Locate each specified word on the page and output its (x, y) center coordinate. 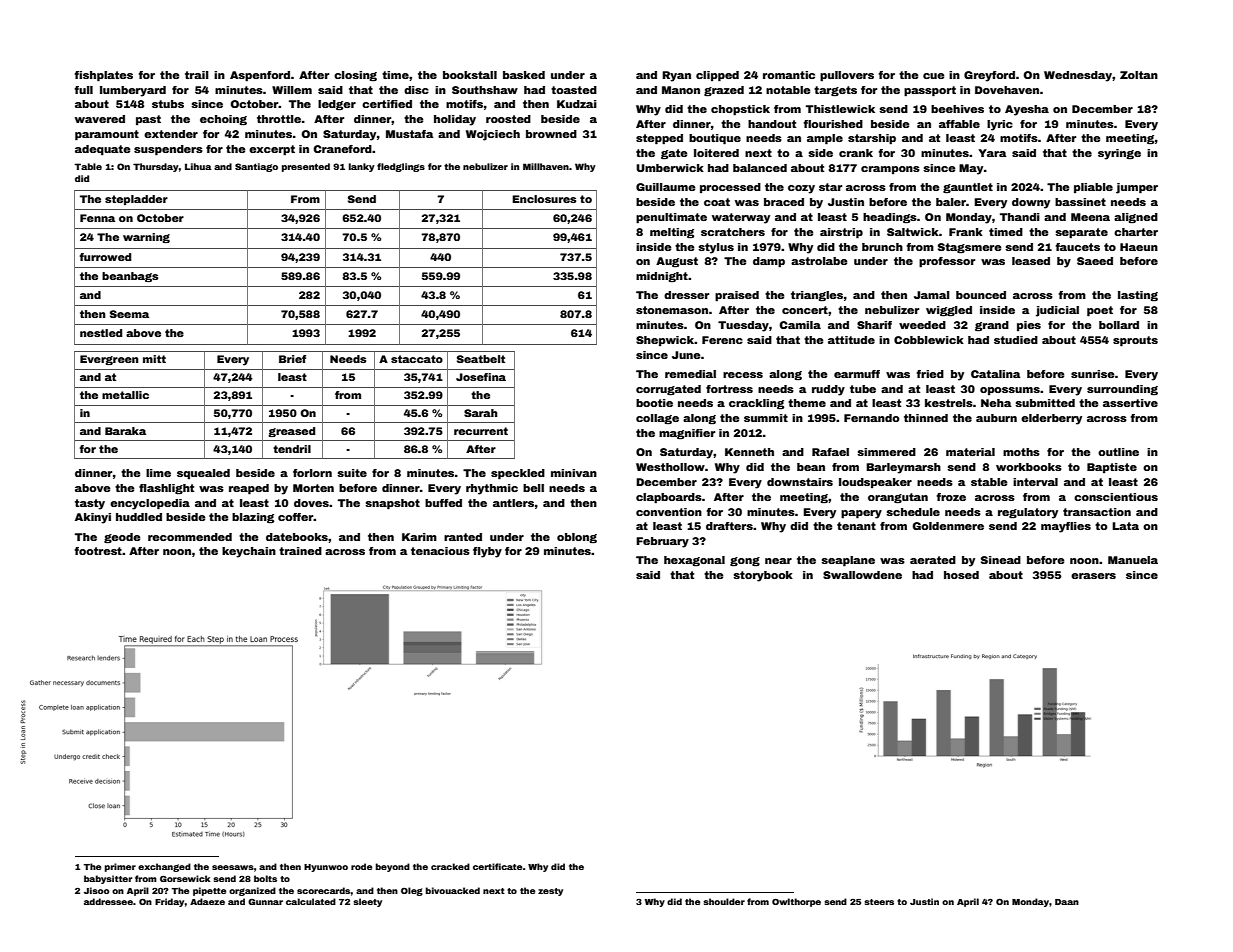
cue (933, 76)
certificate (497, 866)
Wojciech (493, 135)
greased (291, 432)
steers (879, 902)
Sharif (874, 325)
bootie (654, 403)
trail (197, 75)
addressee (108, 901)
